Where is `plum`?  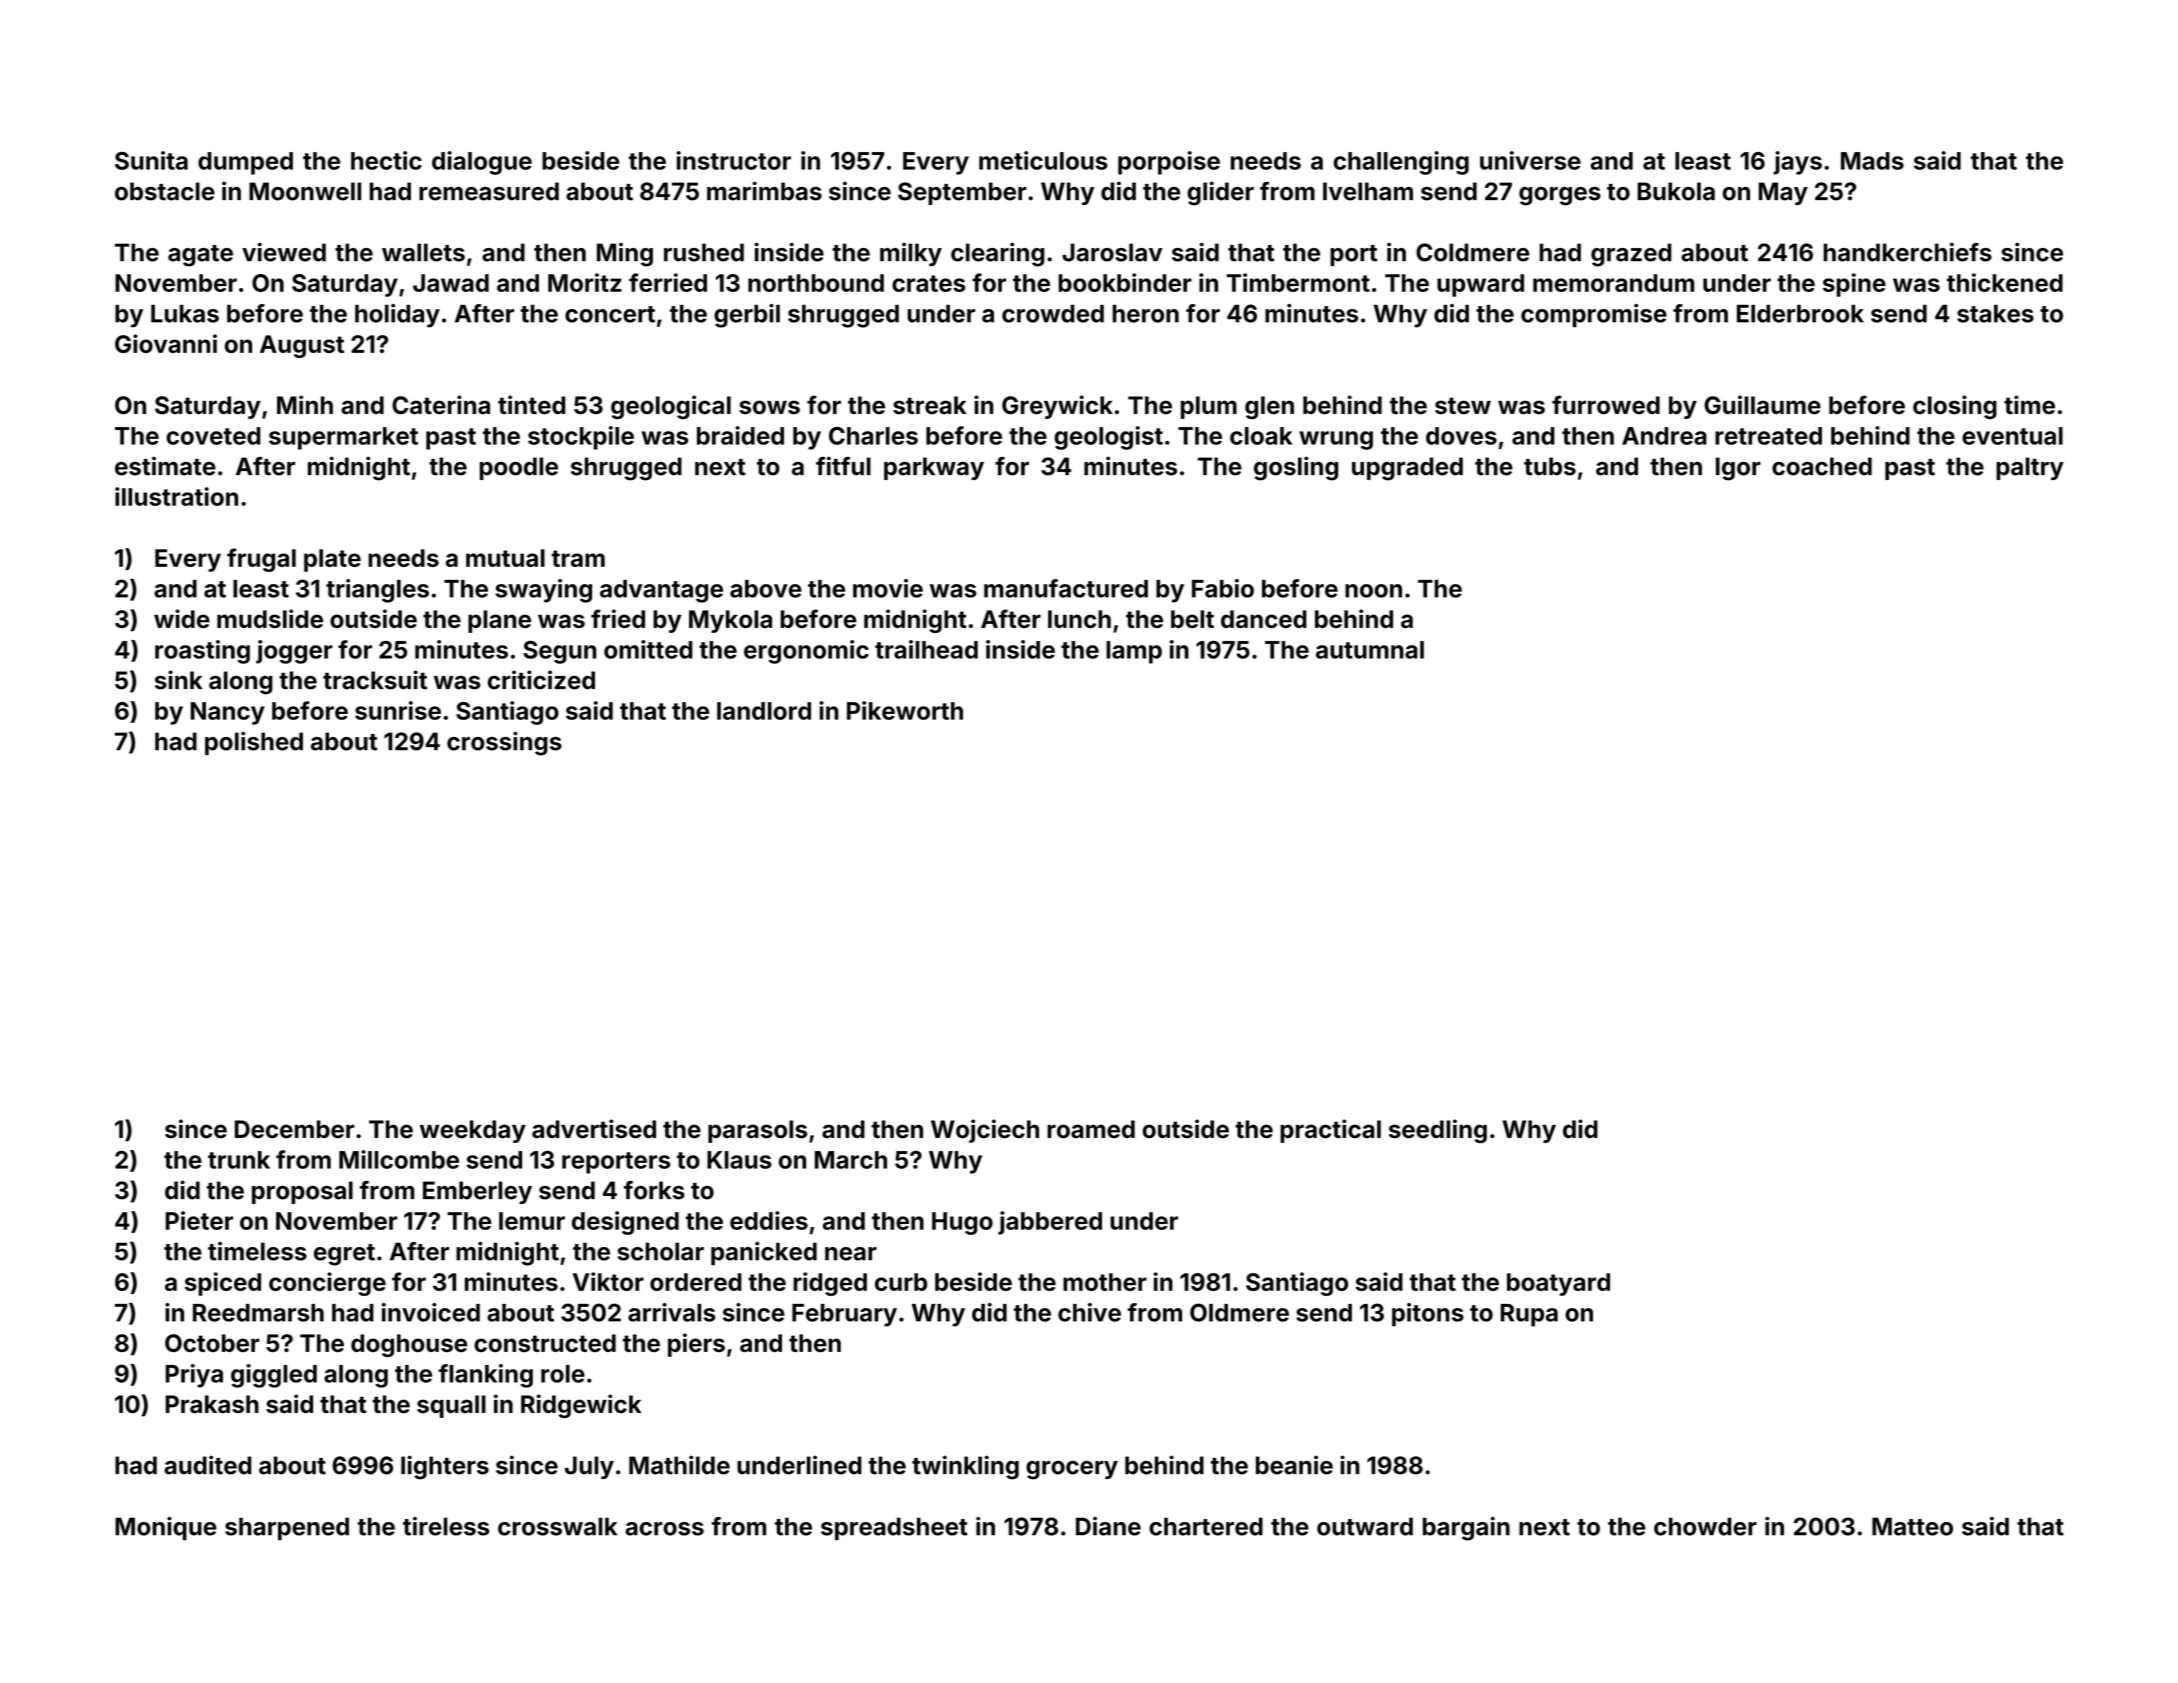
plum is located at coordinates (1209, 407).
